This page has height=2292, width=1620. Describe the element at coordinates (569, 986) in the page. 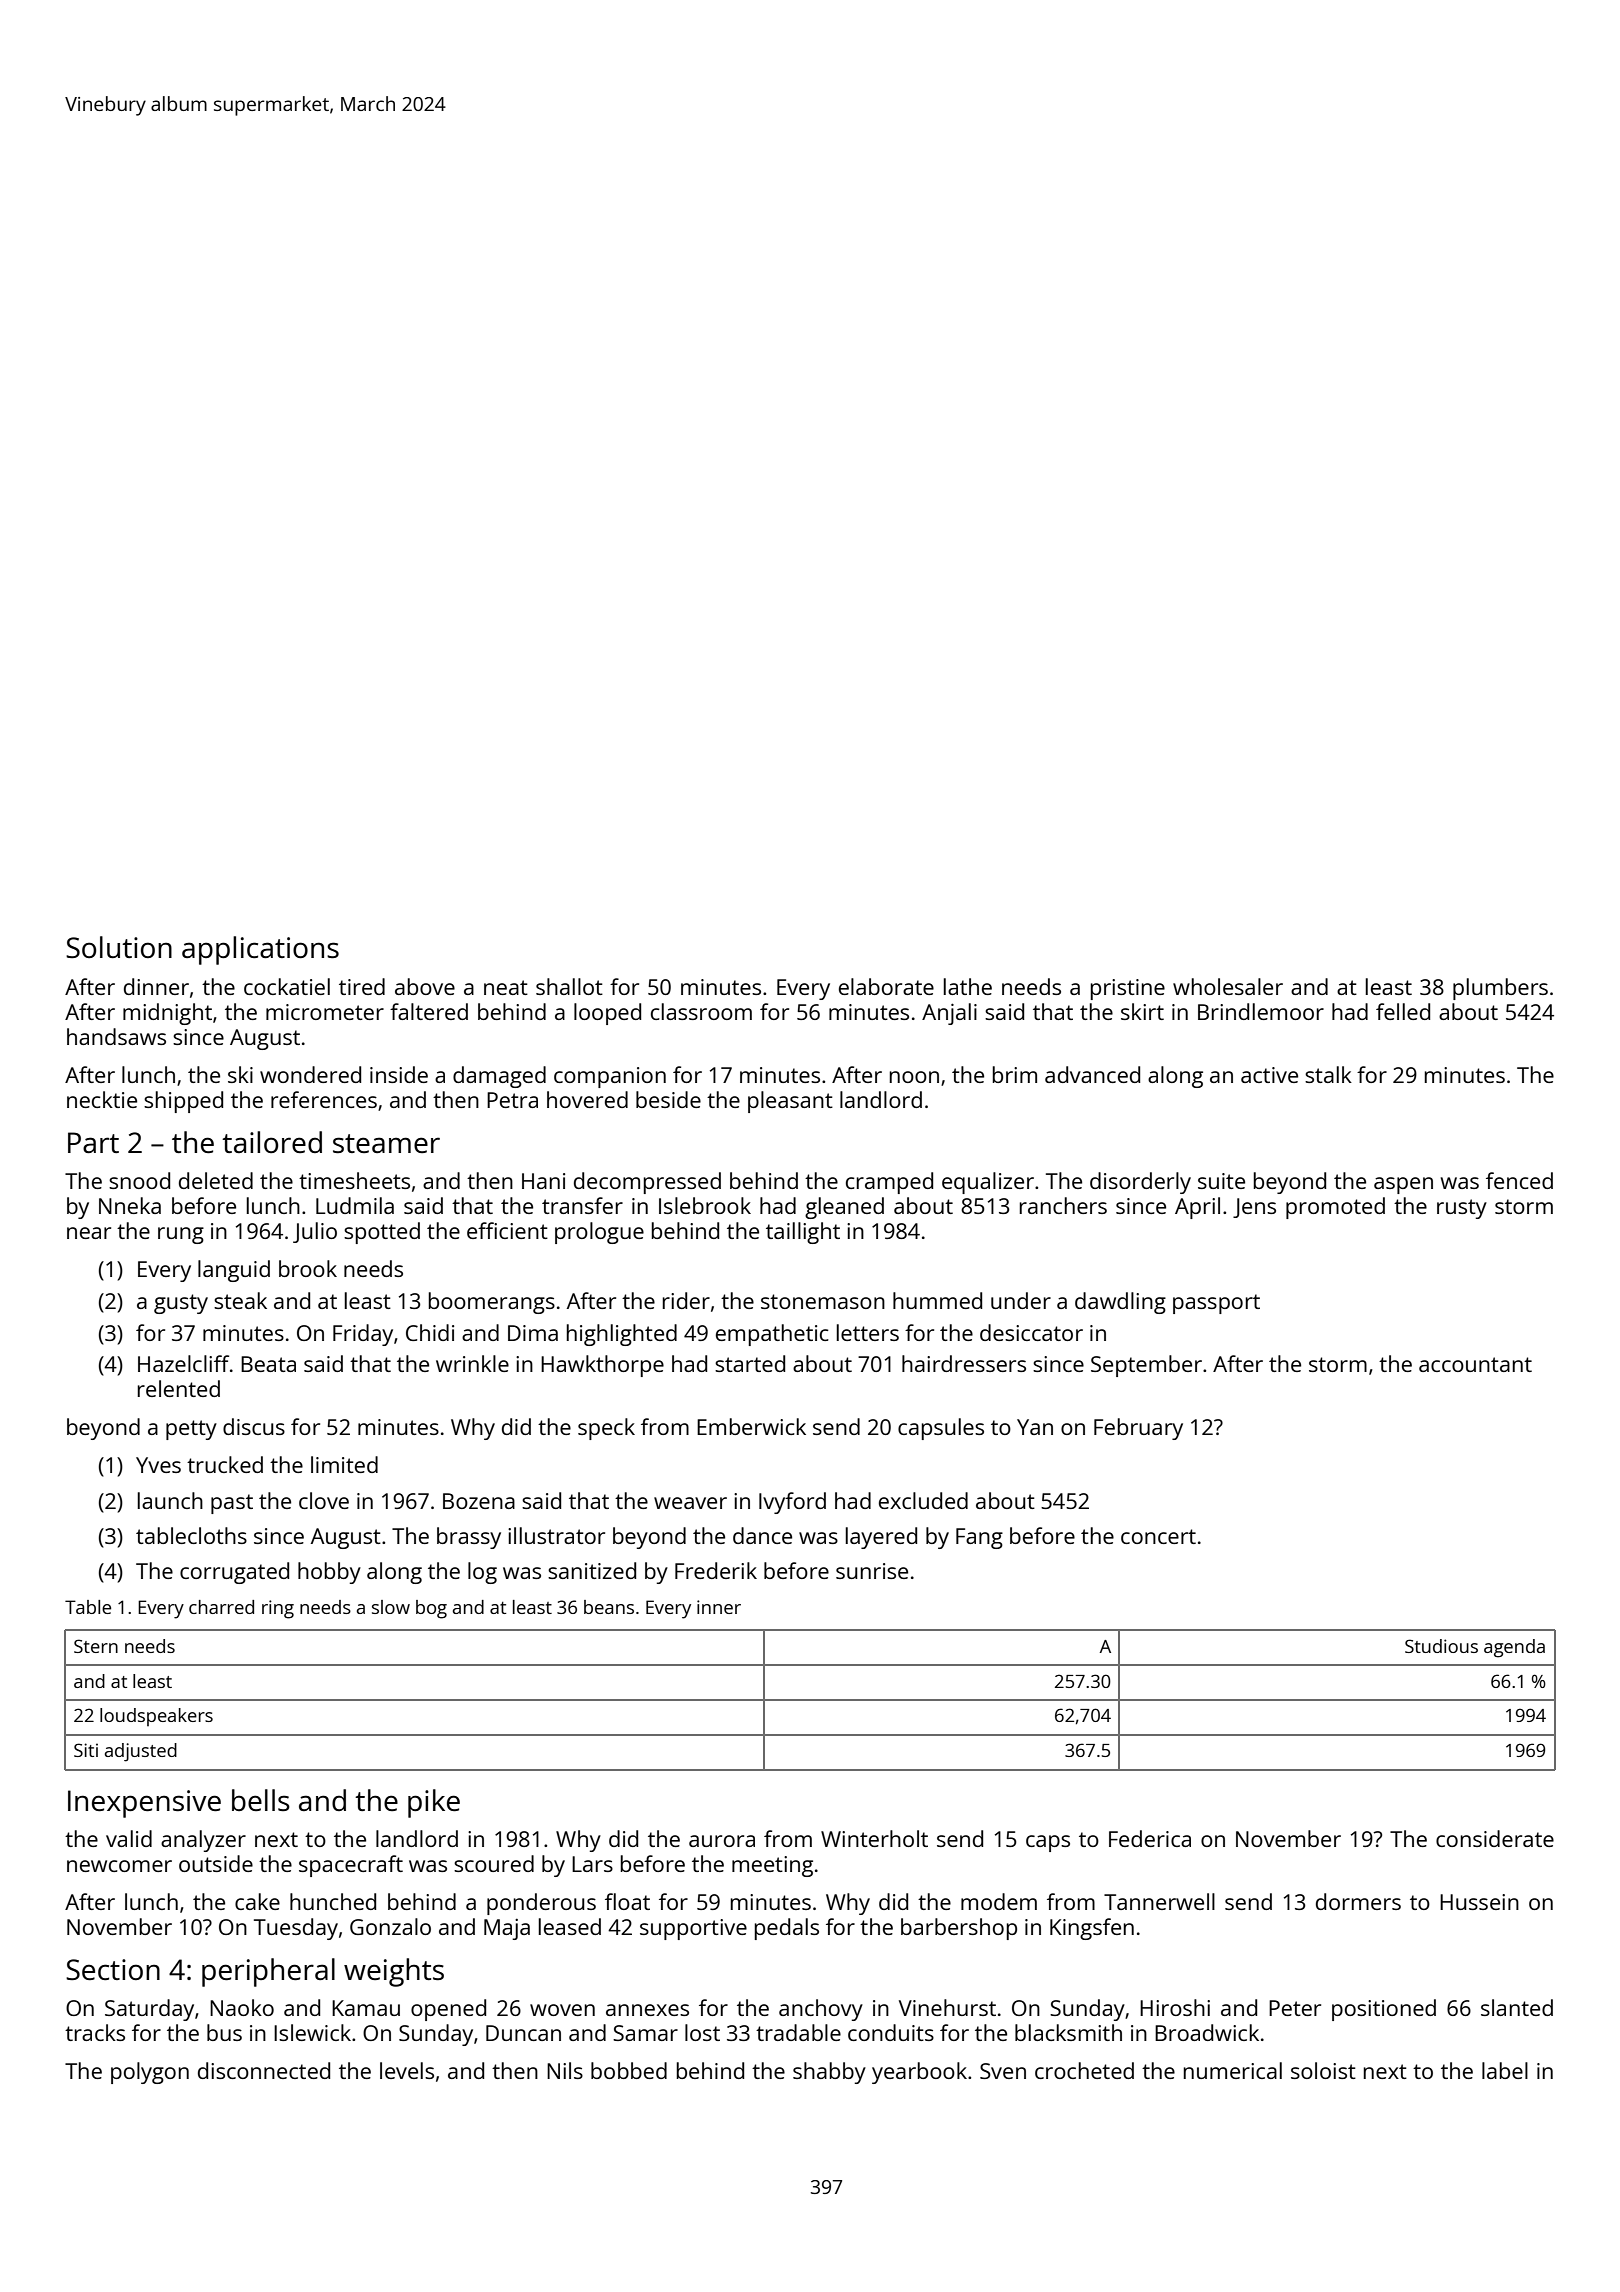

I see `shallot` at that location.
